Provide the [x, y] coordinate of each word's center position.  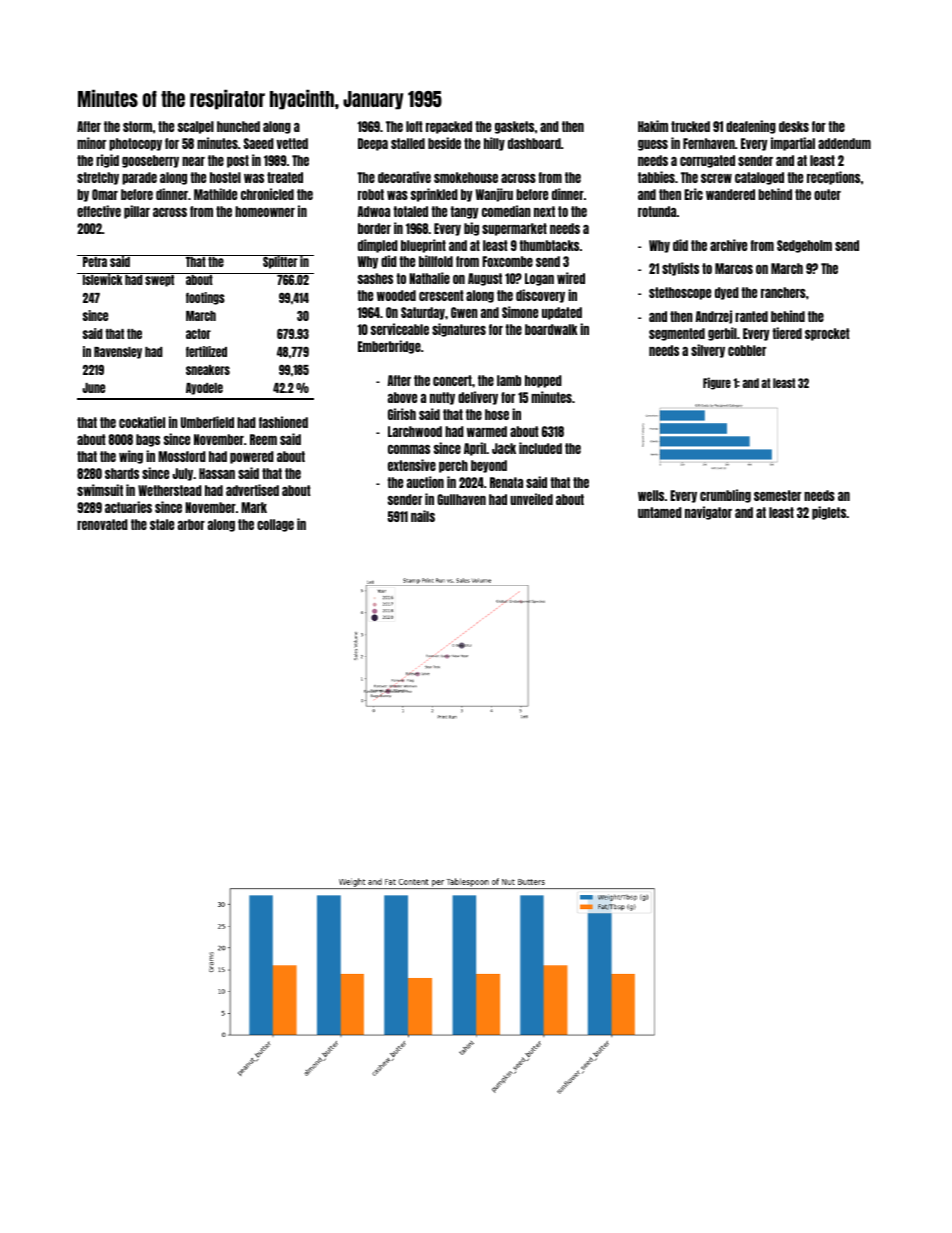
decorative [404, 177]
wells [651, 495]
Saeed [259, 143]
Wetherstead [170, 490]
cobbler [747, 350]
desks [794, 126]
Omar [105, 194]
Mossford [182, 456]
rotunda [657, 211]
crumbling [725, 496]
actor [198, 334]
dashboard [534, 143]
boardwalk [551, 329]
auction [425, 482]
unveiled [531, 499]
